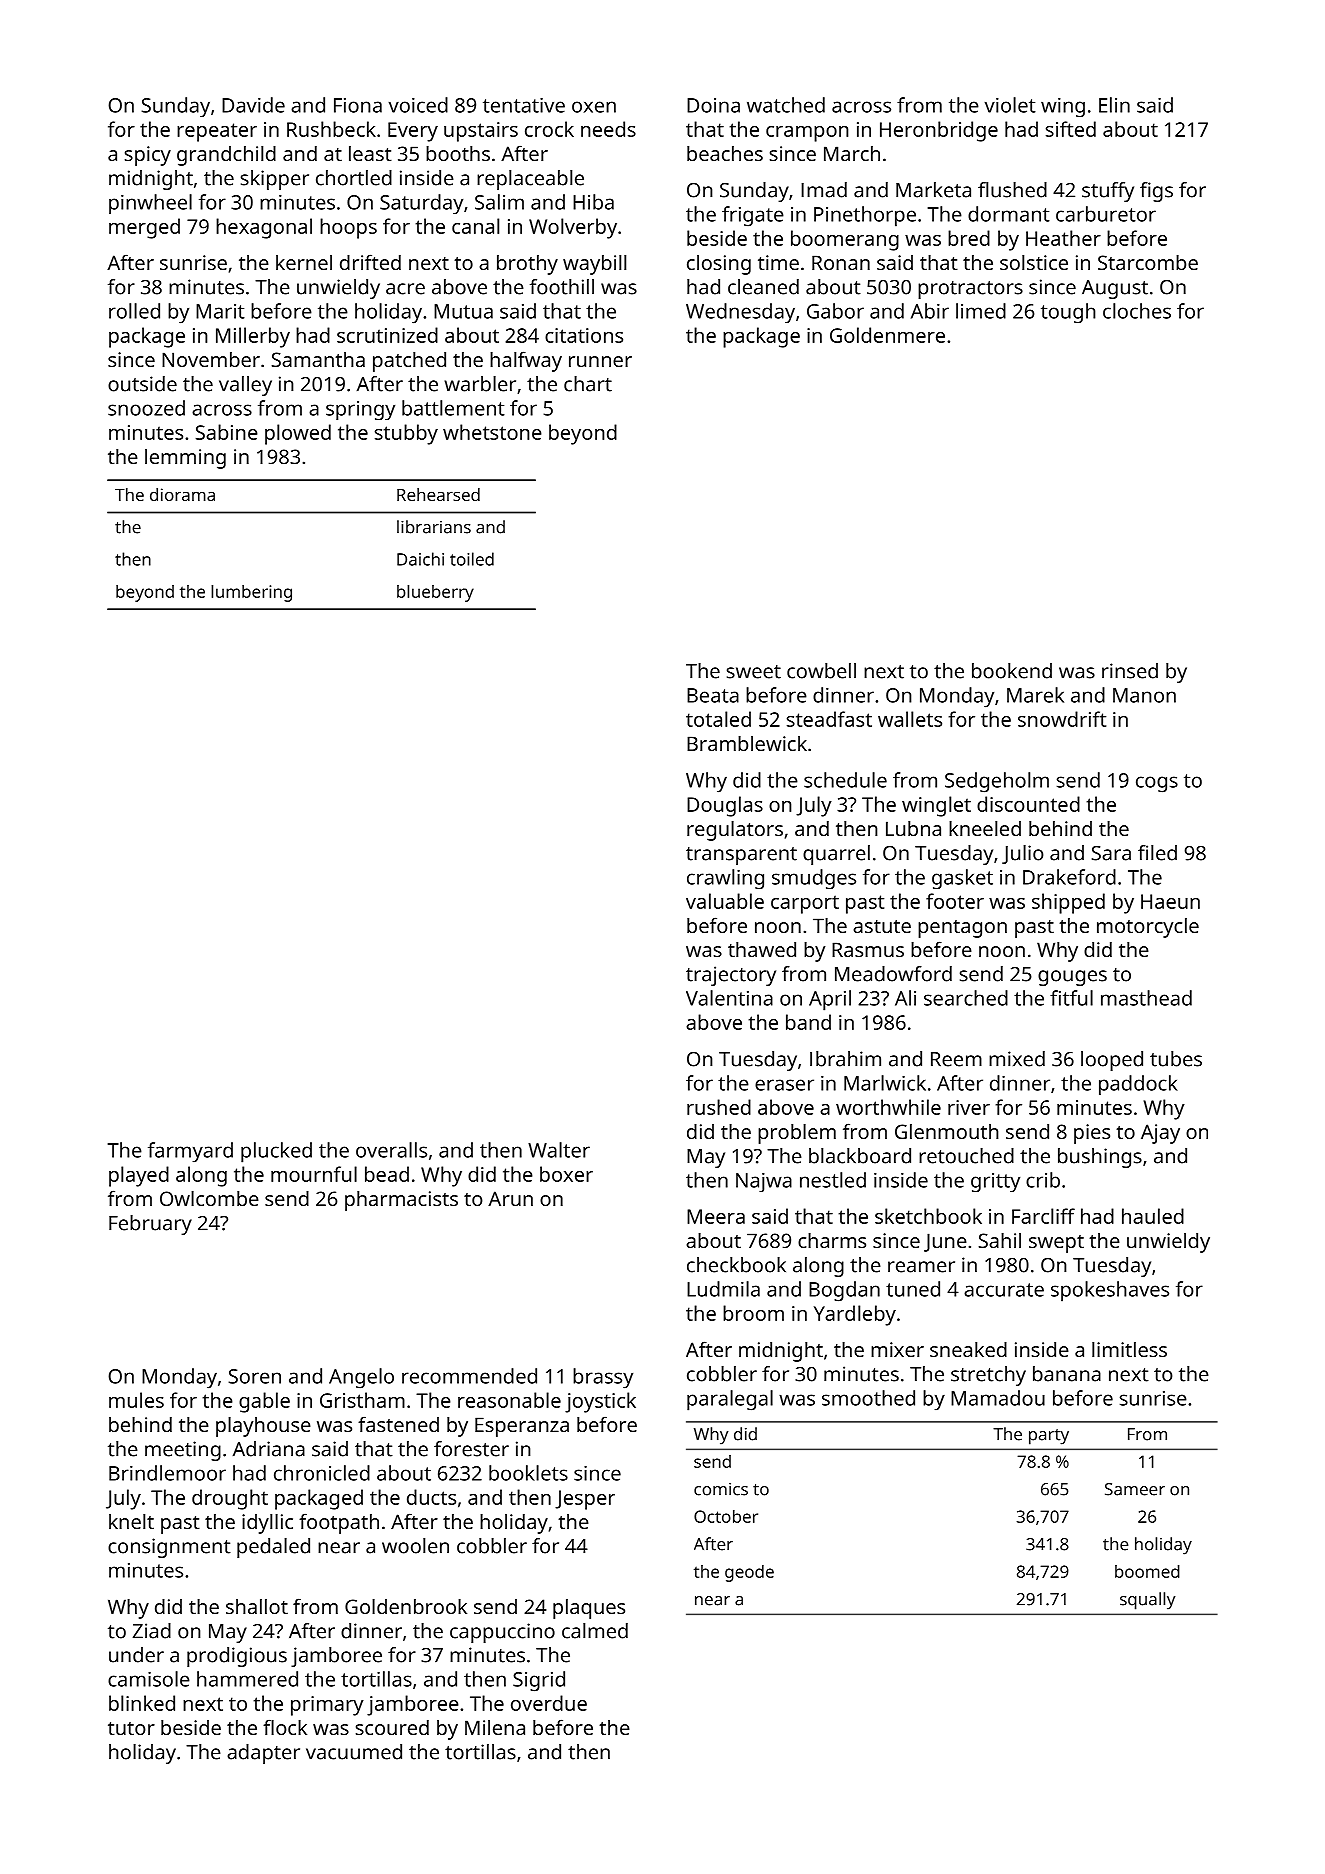  Describe the element at coordinates (1000, 1240) in the screenshot. I see `Sahil` at that location.
